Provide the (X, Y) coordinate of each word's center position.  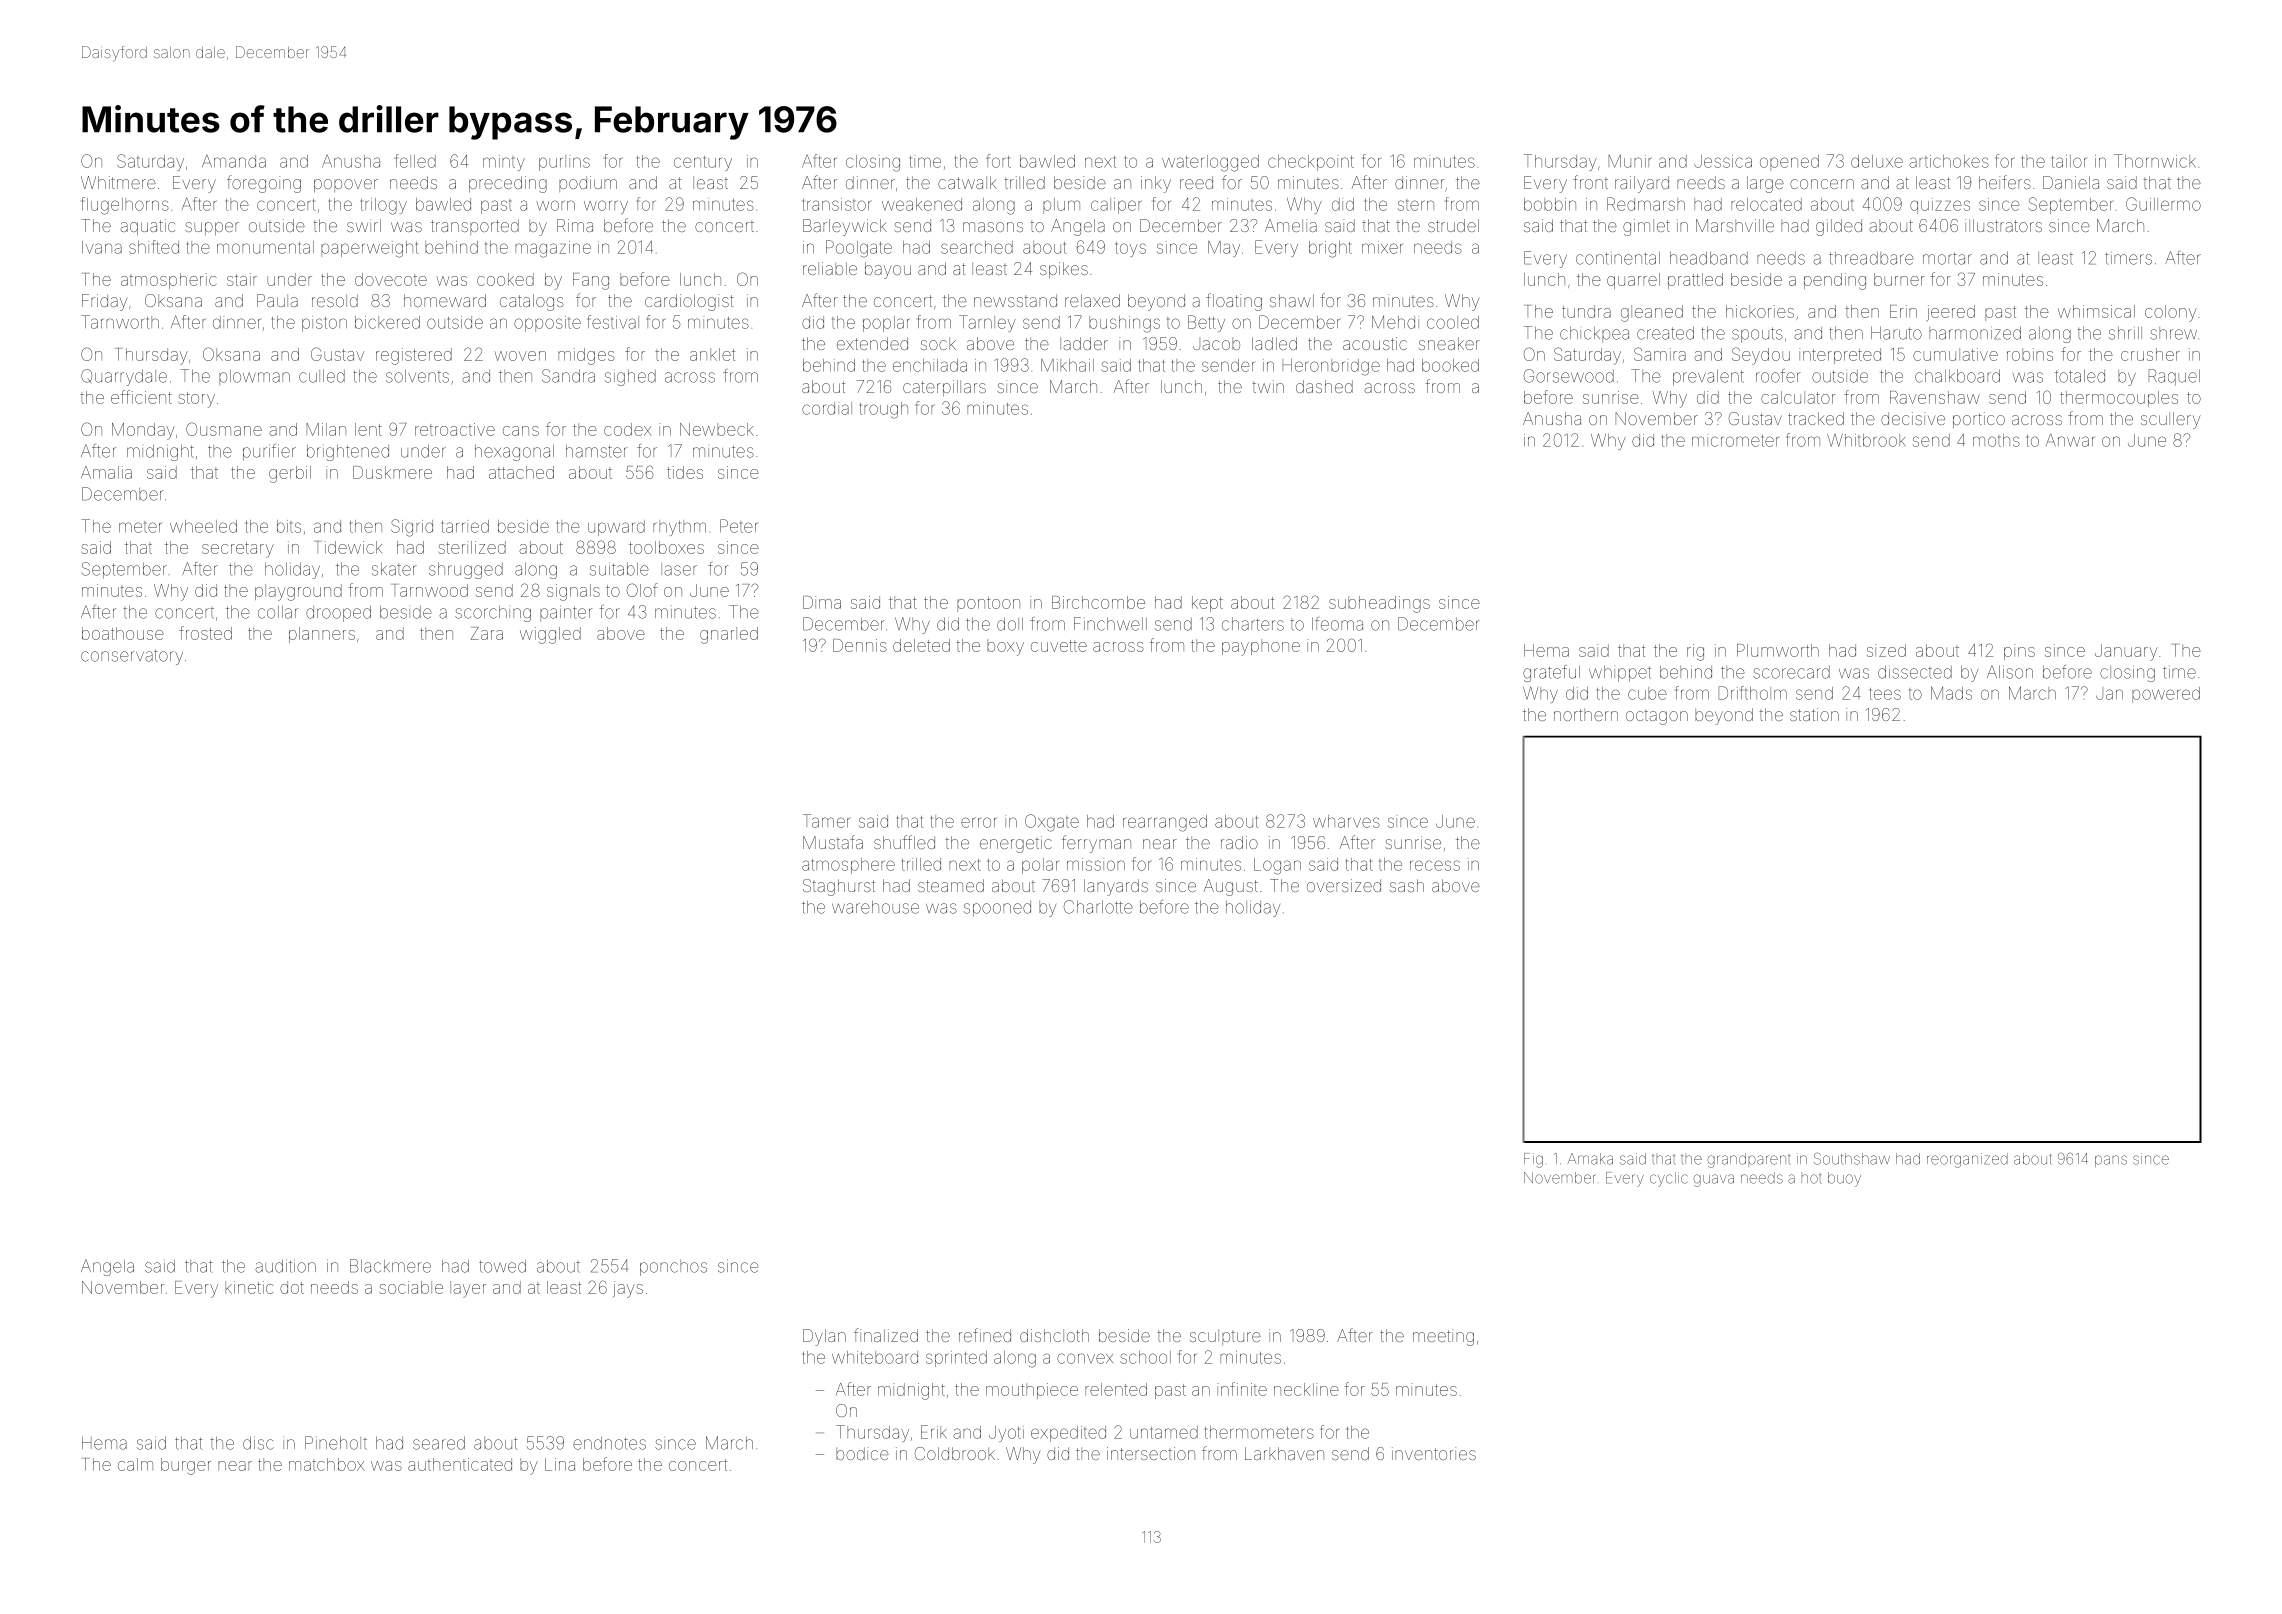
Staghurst (839, 887)
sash (1407, 885)
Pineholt (336, 1443)
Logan (1277, 866)
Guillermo (2163, 204)
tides (685, 472)
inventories (1434, 1453)
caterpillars (944, 388)
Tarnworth (120, 322)
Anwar (2070, 440)
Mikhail (1067, 365)
